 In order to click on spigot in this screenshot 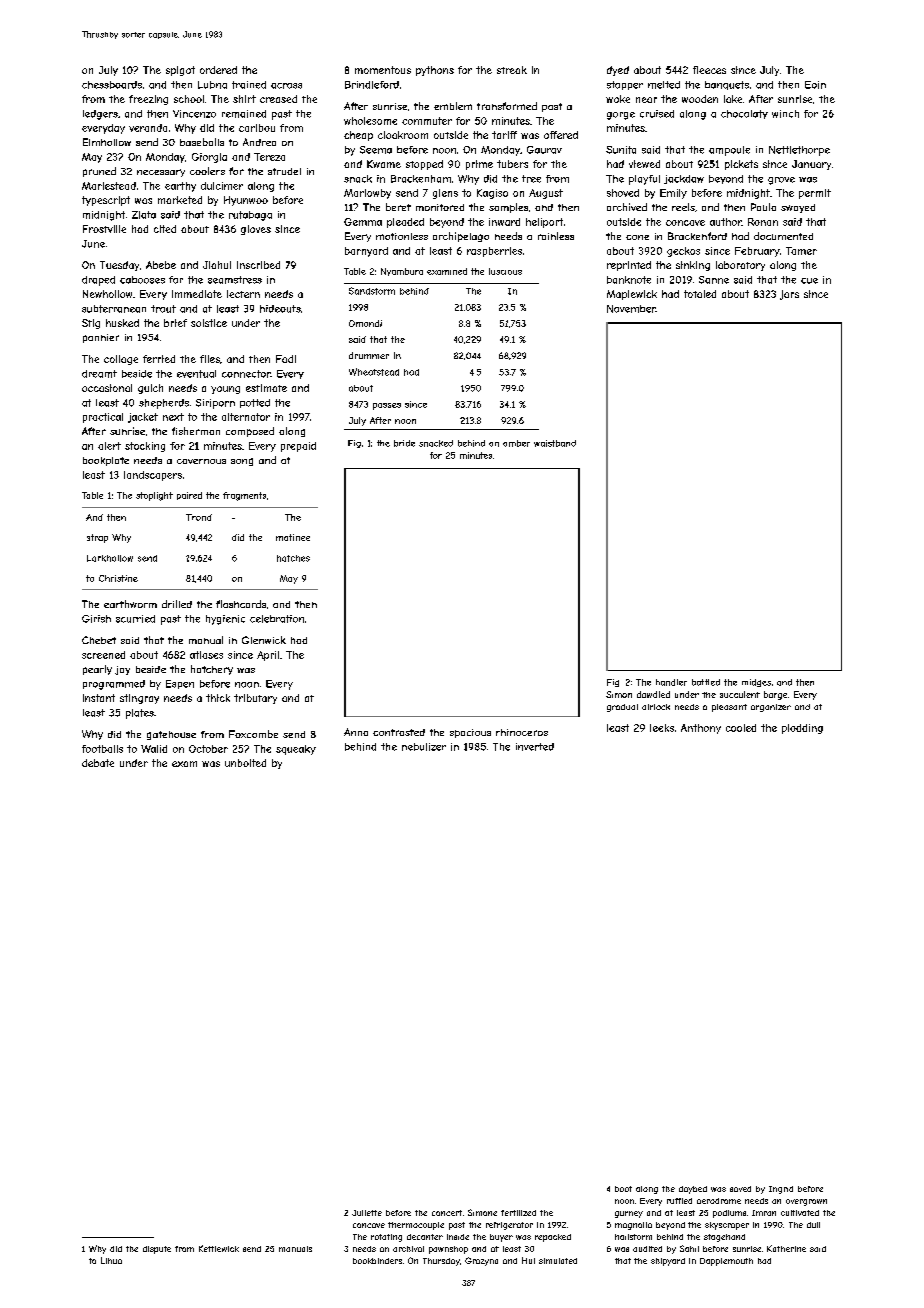, I will do `click(180, 71)`.
